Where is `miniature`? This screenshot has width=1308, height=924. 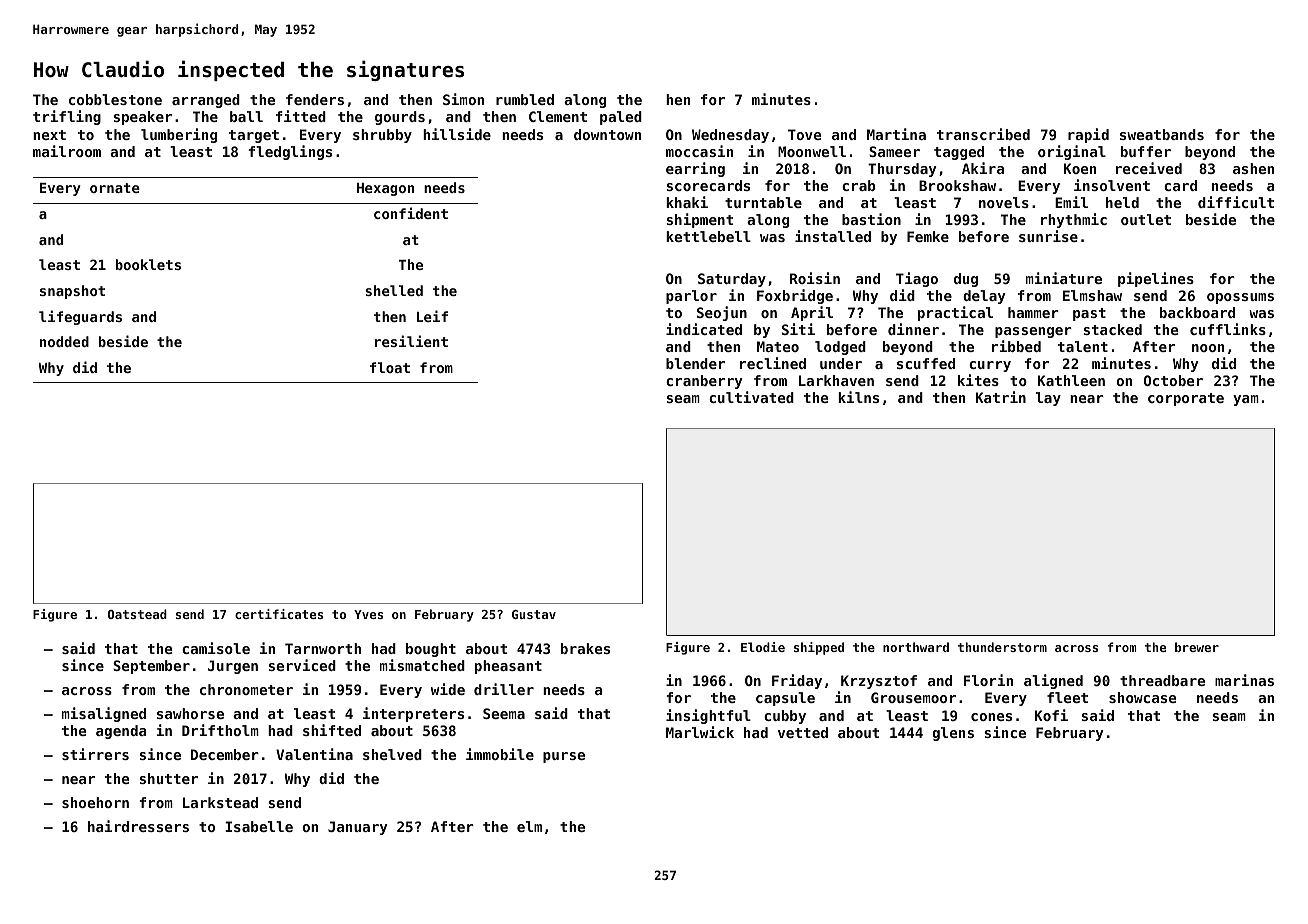
miniature is located at coordinates (1064, 278).
